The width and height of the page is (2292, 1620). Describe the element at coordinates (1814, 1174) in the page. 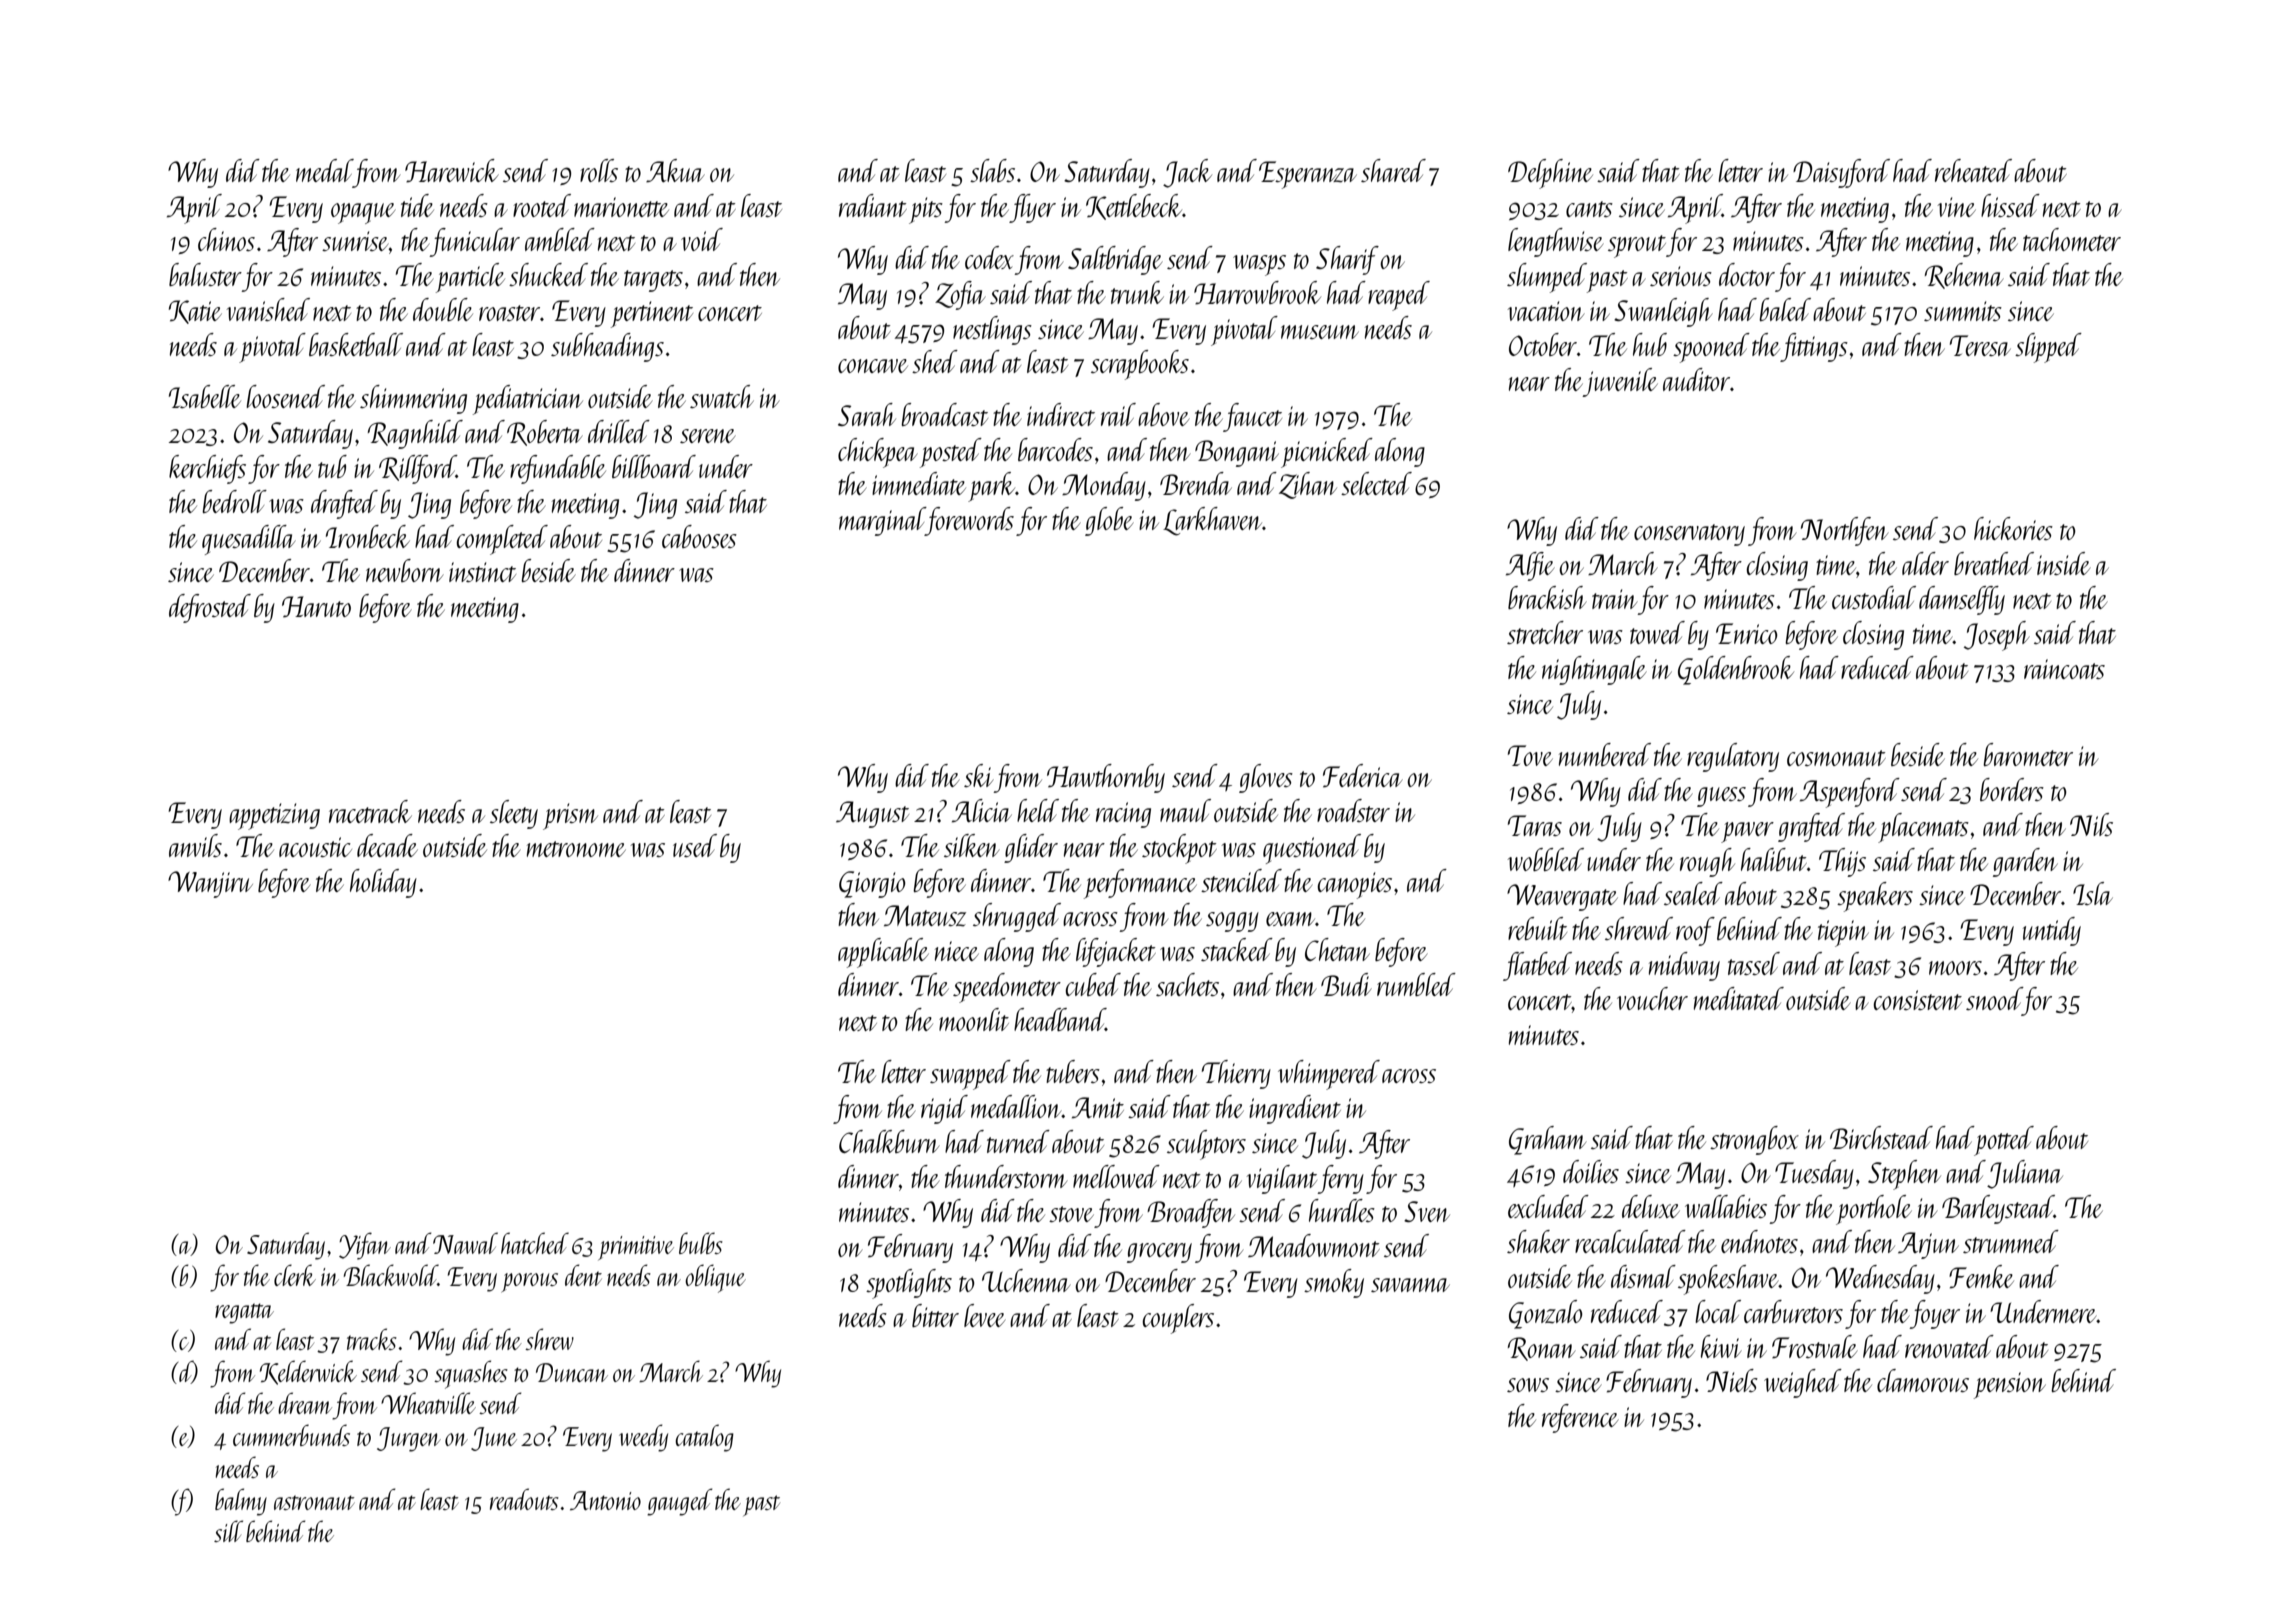

I see `Tuesday` at that location.
